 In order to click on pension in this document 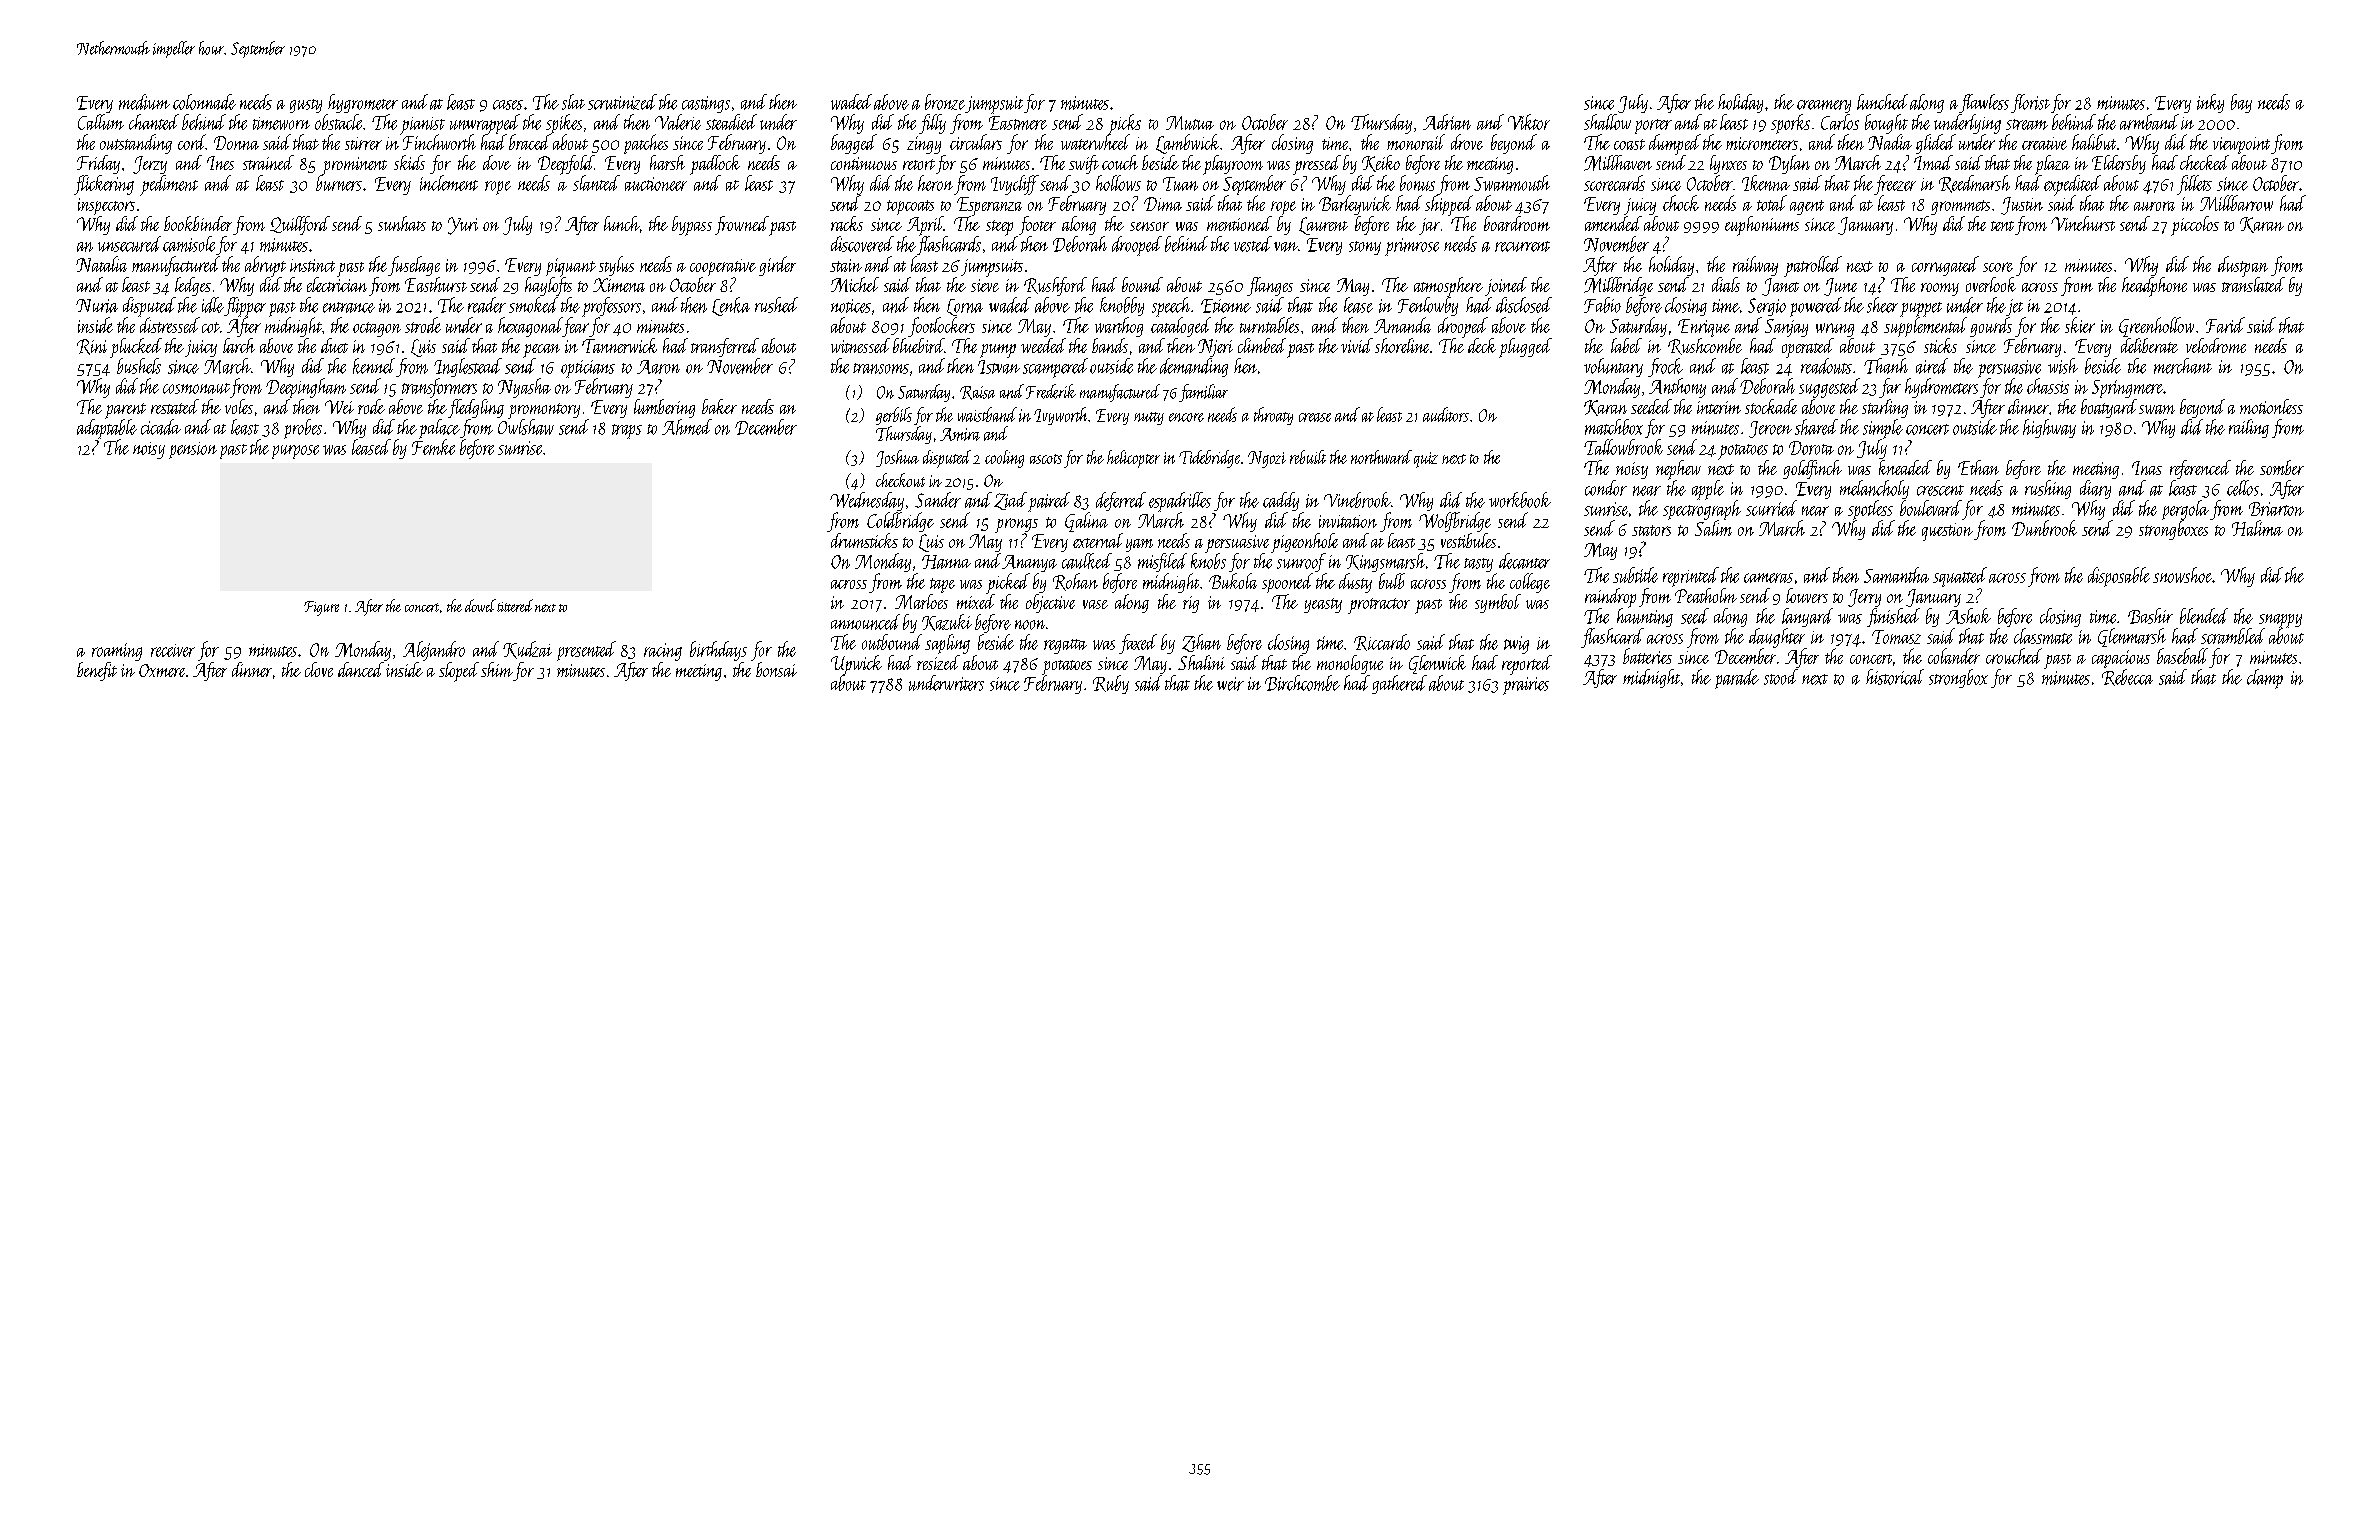, I will do `click(193, 450)`.
